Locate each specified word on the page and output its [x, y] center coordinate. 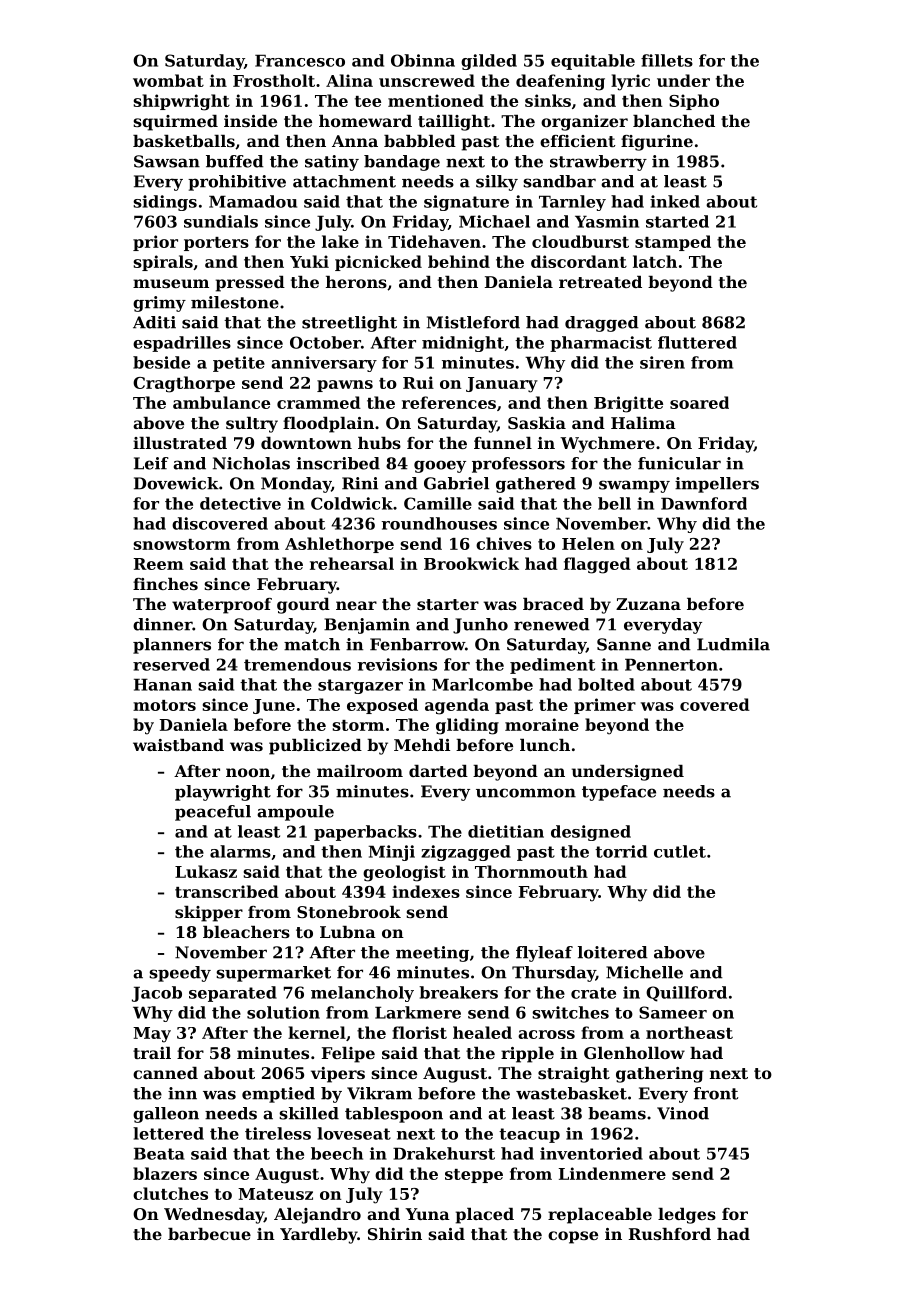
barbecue [209, 1234]
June [274, 706]
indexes [426, 891]
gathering [659, 1075]
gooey [440, 466]
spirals [163, 263]
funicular [679, 463]
